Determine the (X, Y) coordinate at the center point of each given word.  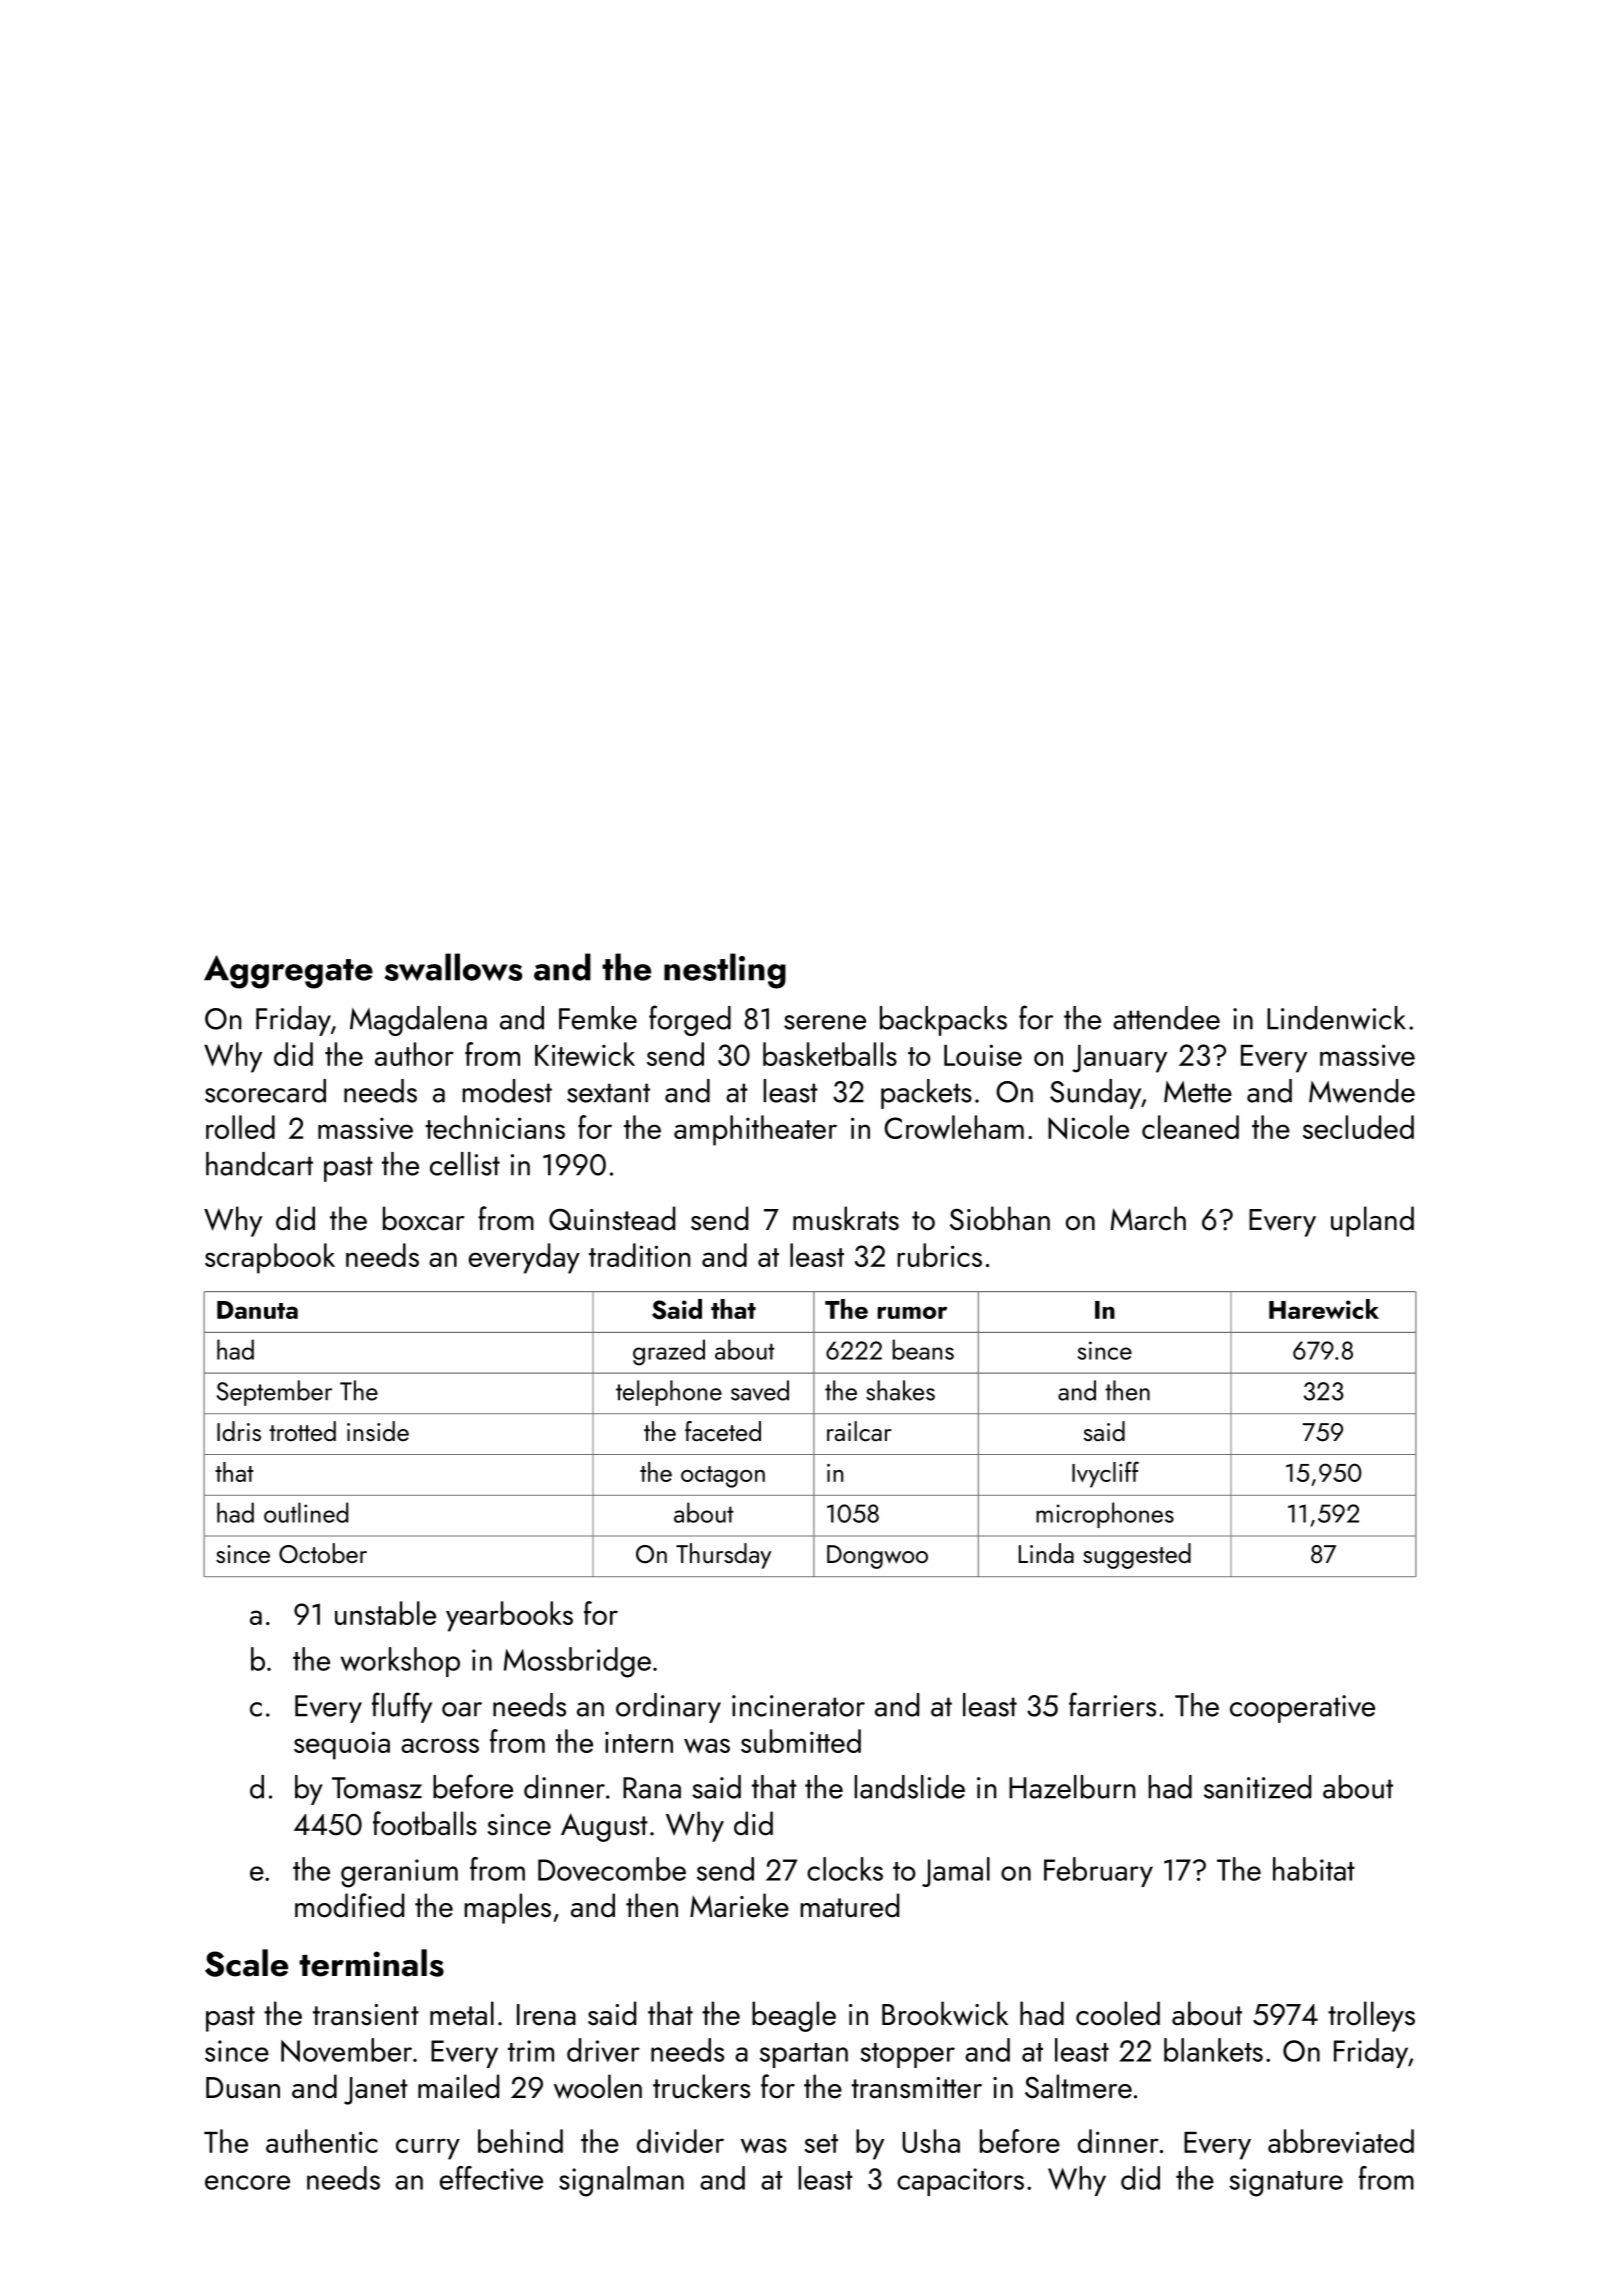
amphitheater (755, 1130)
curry (428, 2149)
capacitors (960, 2182)
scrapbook (270, 1258)
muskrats (846, 1218)
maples (507, 1908)
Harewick (1324, 1309)
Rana (652, 1788)
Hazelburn (1072, 1787)
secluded (1358, 1127)
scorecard (265, 1091)
